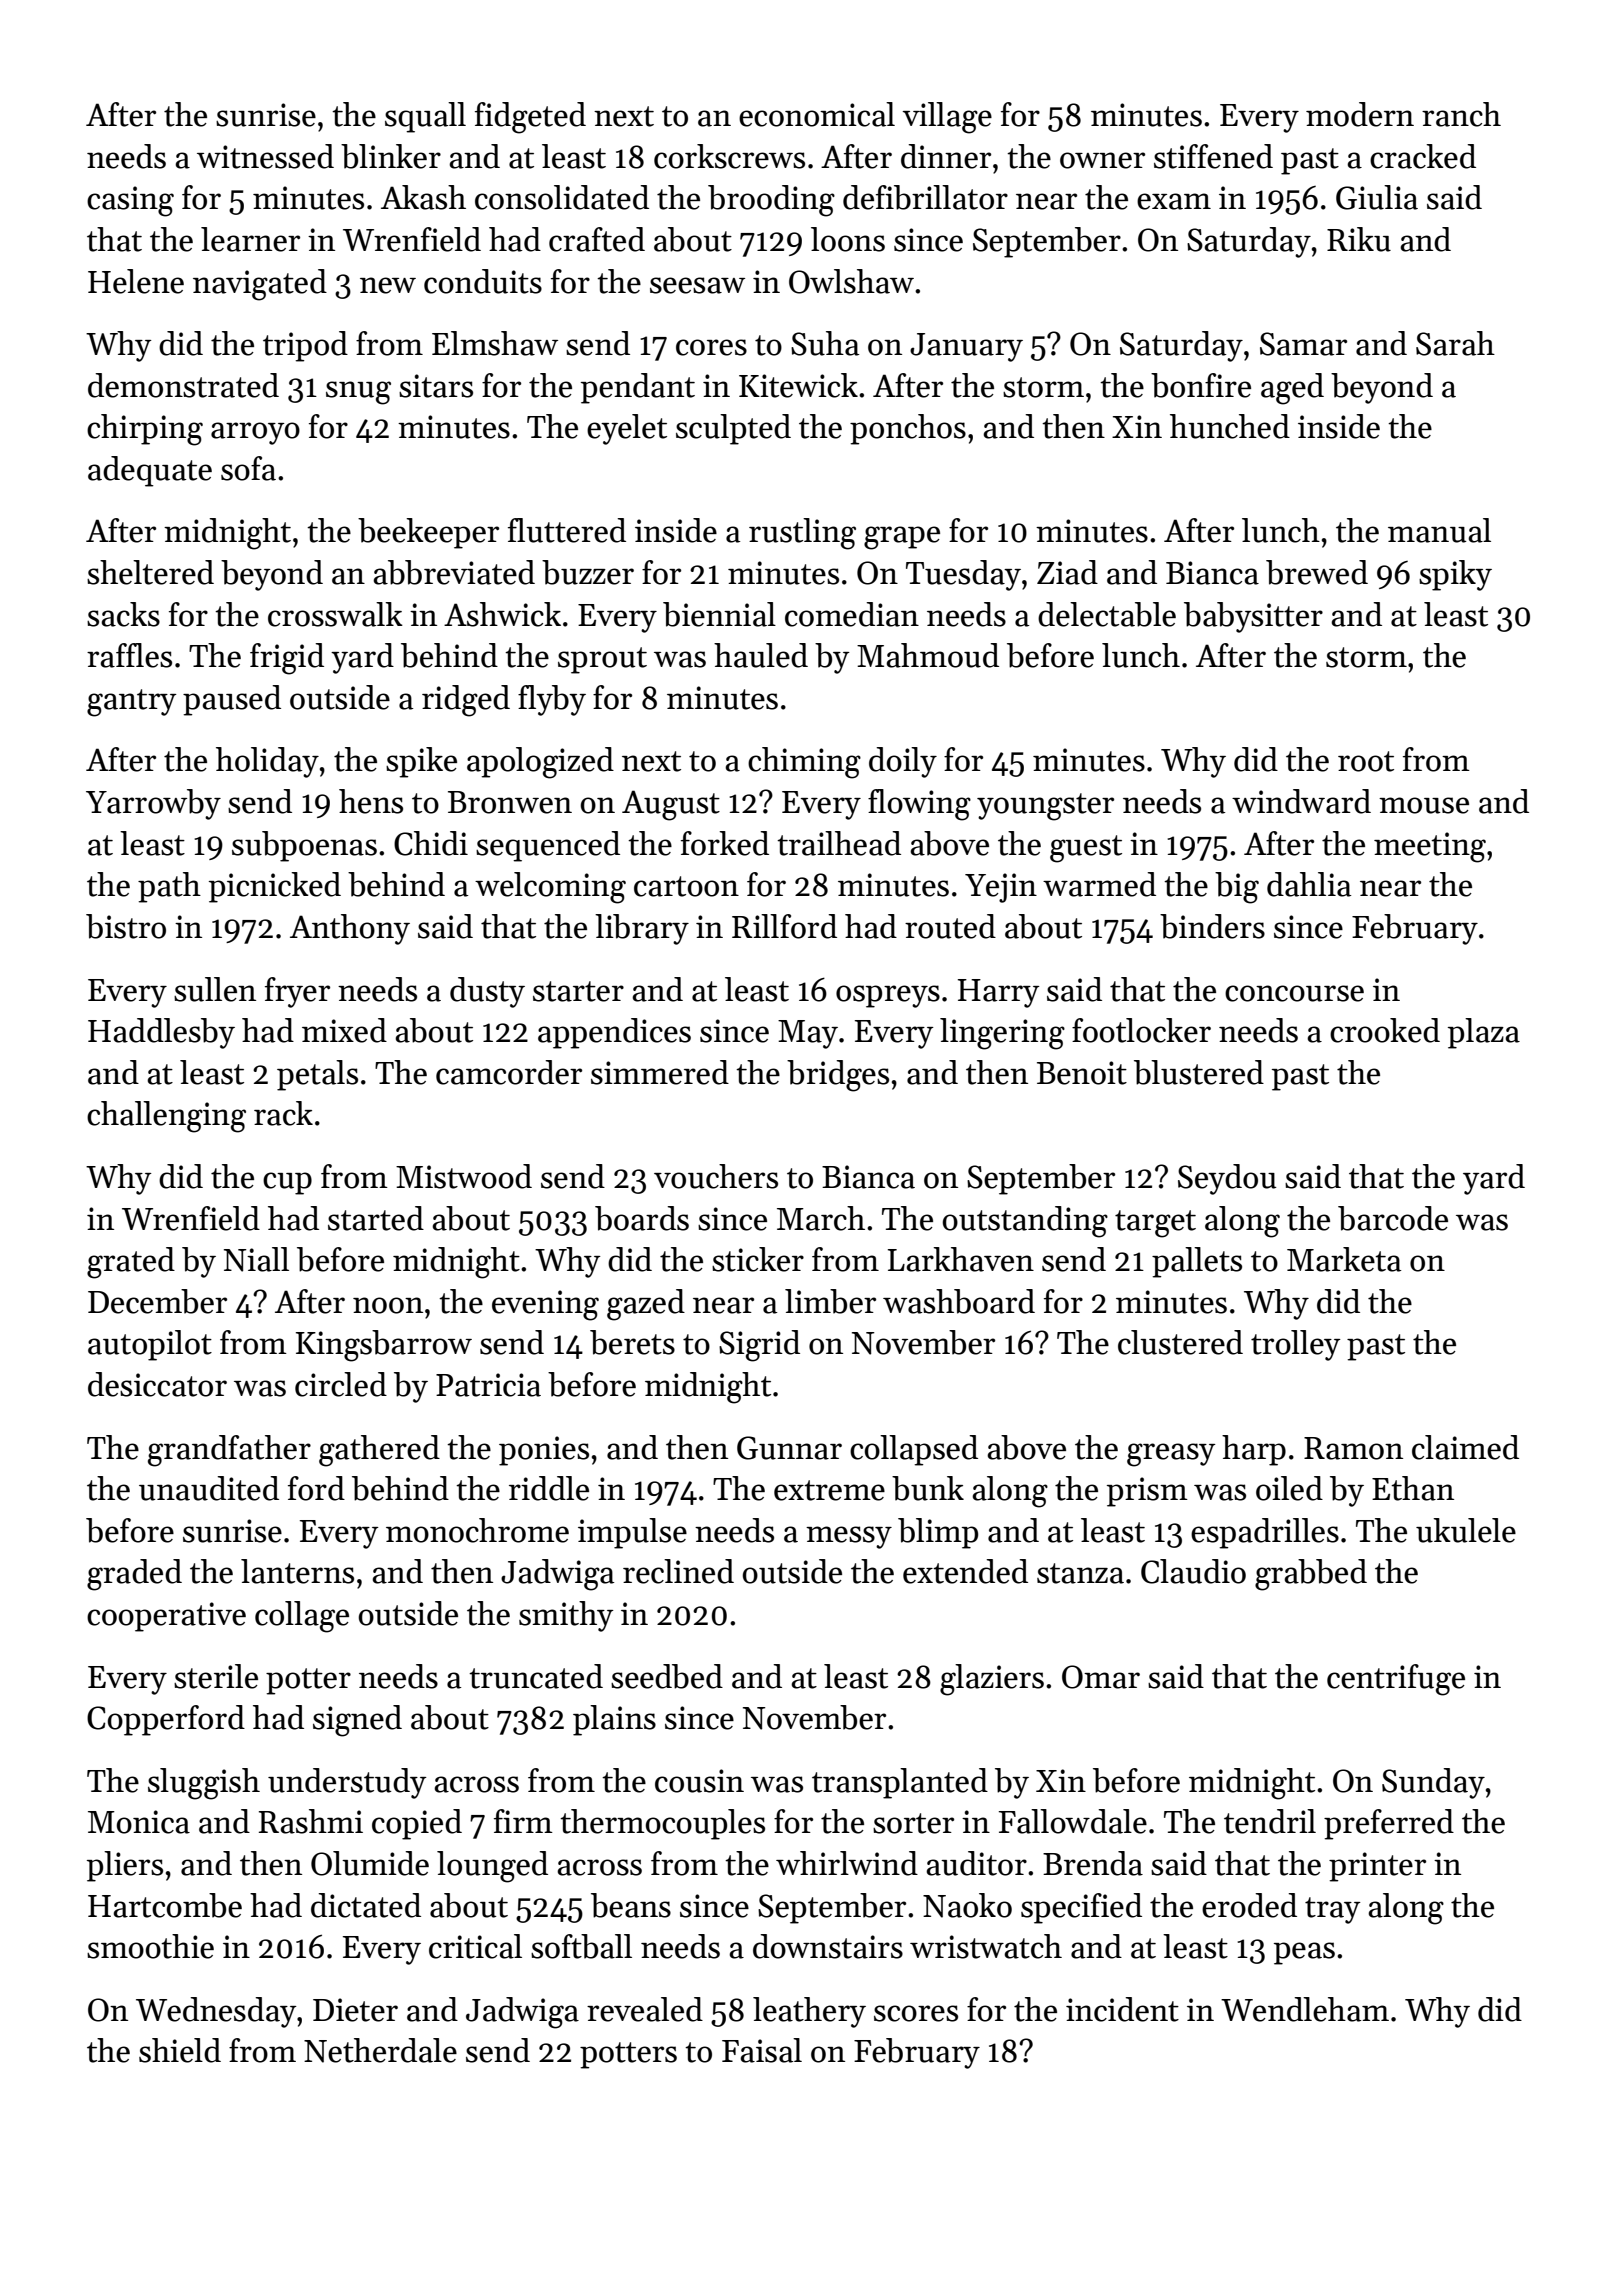  Describe the element at coordinates (130, 201) in the document. I see `casing` at that location.
